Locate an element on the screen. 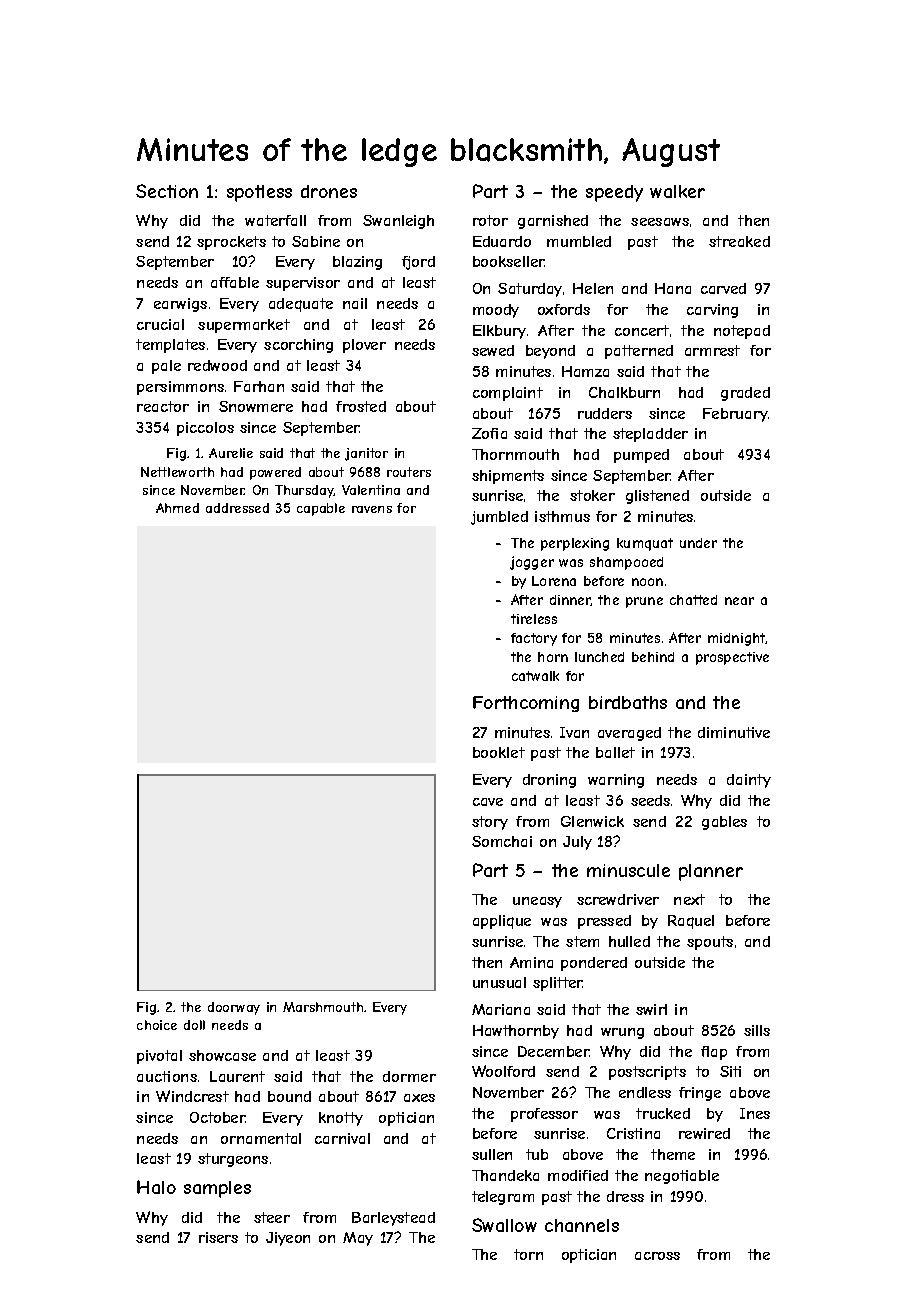  Marshmouth is located at coordinates (323, 1007).
